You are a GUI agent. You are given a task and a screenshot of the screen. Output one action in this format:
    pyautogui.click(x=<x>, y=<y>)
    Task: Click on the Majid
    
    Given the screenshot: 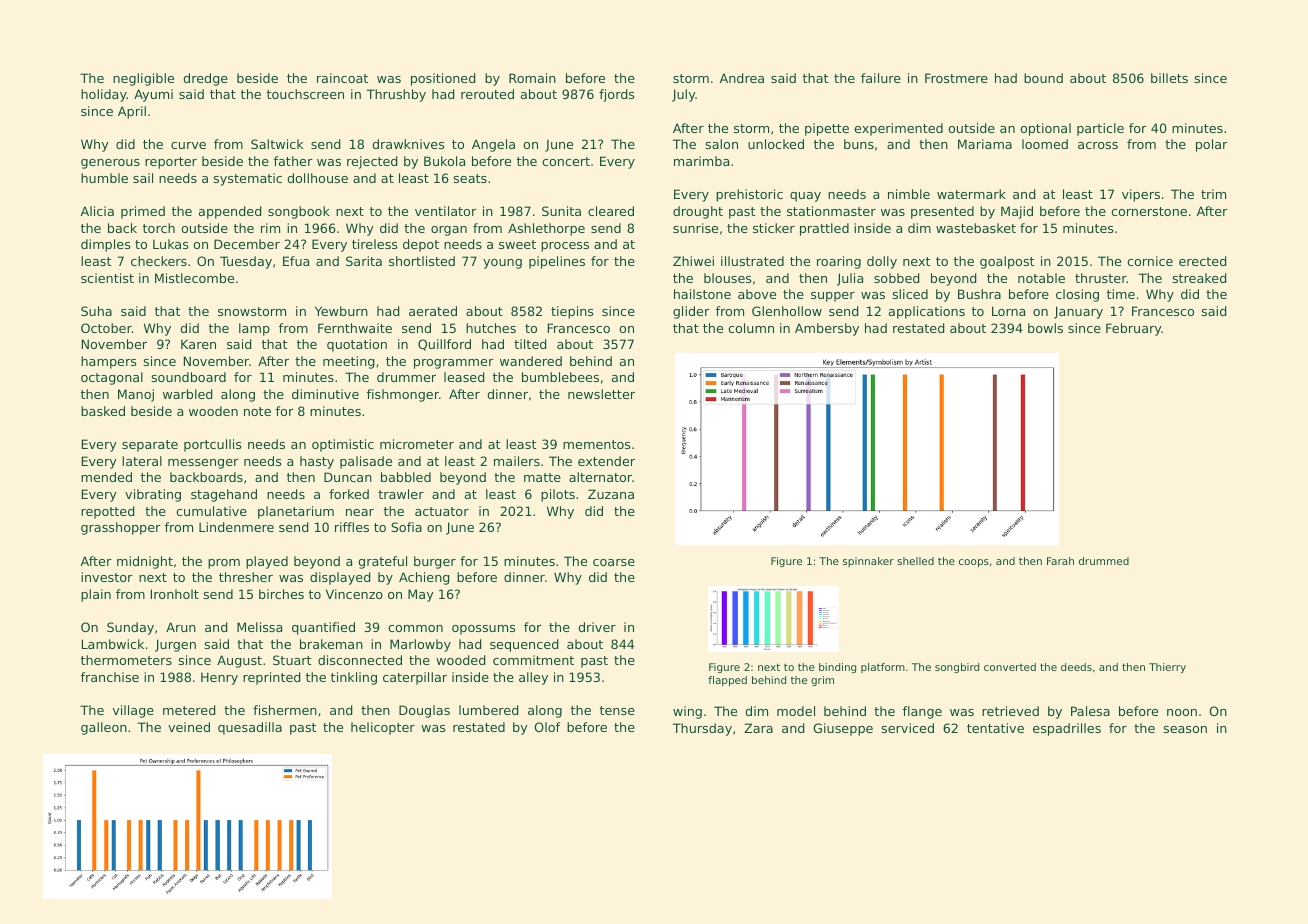 What is the action you would take?
    pyautogui.click(x=1017, y=212)
